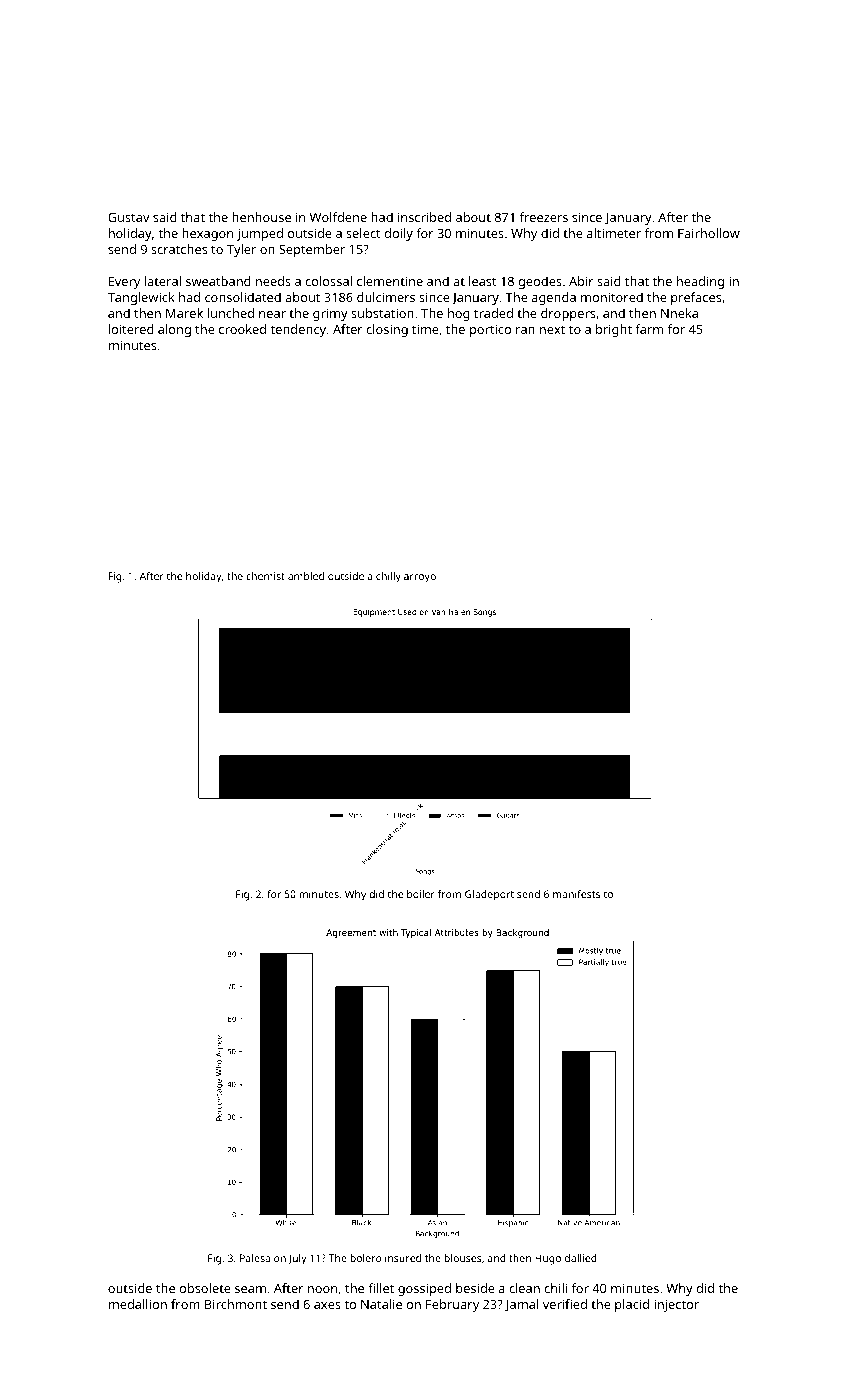 The image size is (849, 1400). What do you see at coordinates (388, 577) in the screenshot?
I see `chilly` at bounding box center [388, 577].
